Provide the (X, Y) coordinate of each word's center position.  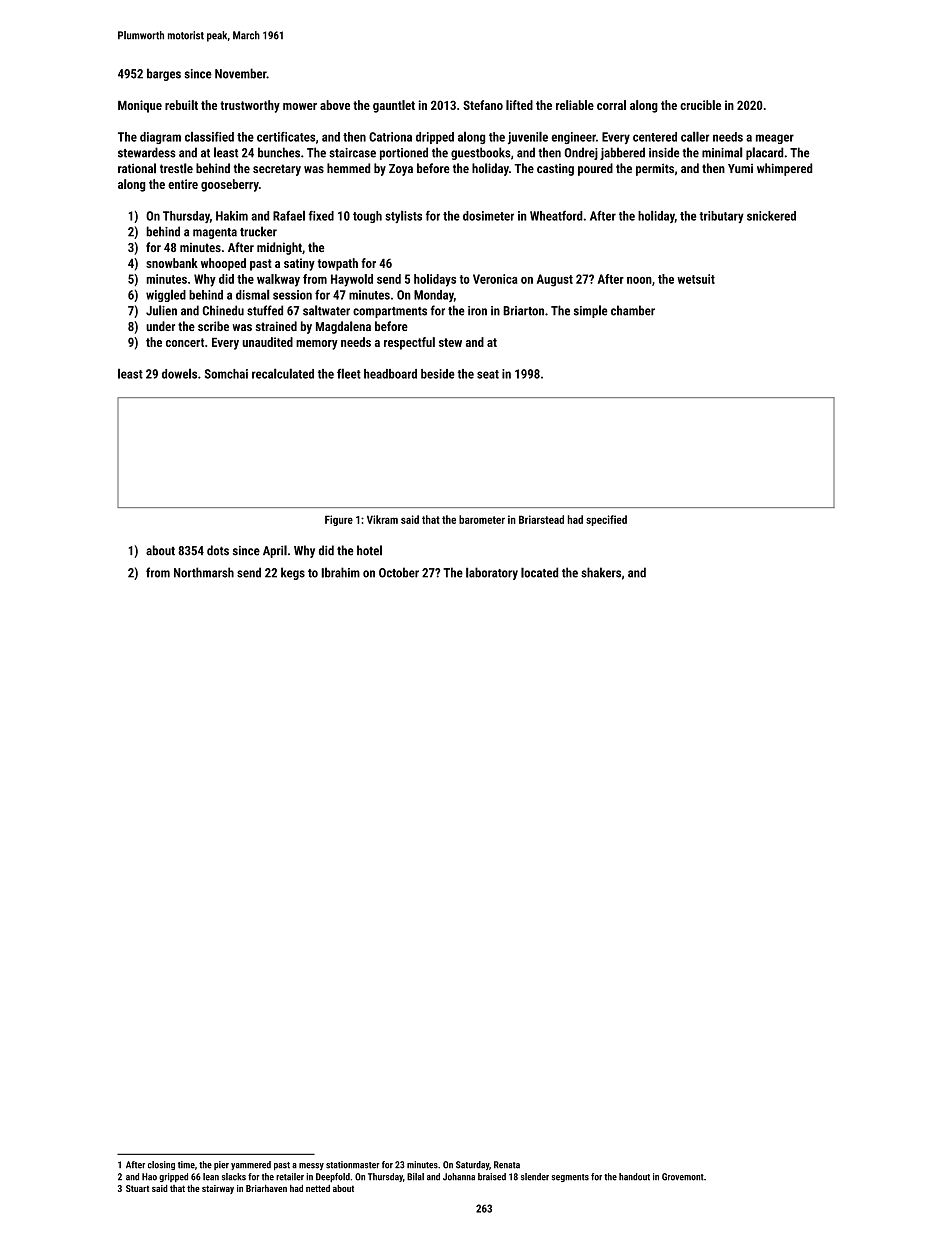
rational (137, 168)
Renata (507, 1165)
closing (161, 1165)
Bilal (415, 1177)
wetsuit (696, 279)
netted (318, 1188)
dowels (179, 373)
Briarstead (541, 519)
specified (606, 520)
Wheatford (556, 216)
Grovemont (683, 1177)
